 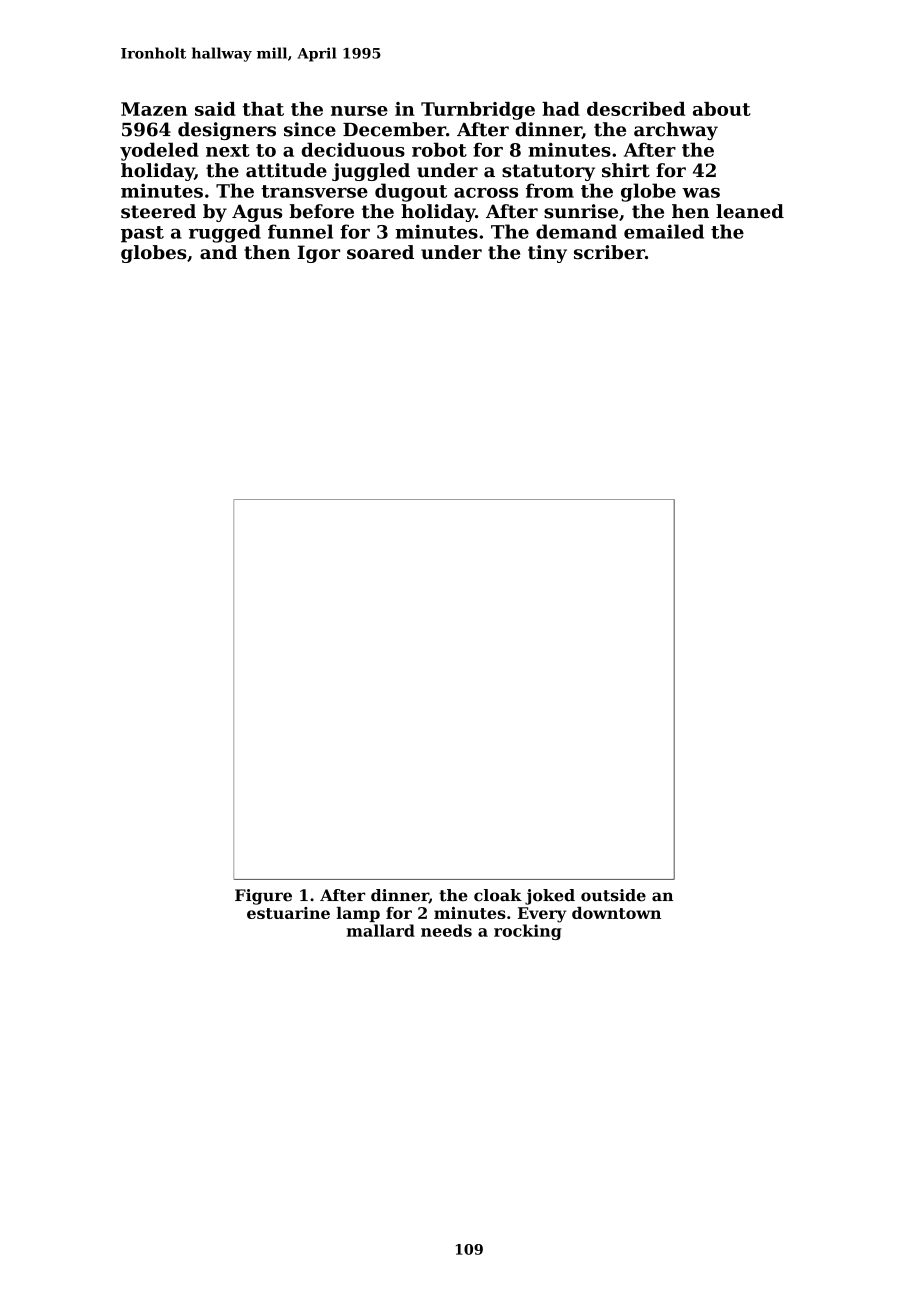 I want to click on that, so click(x=263, y=109).
